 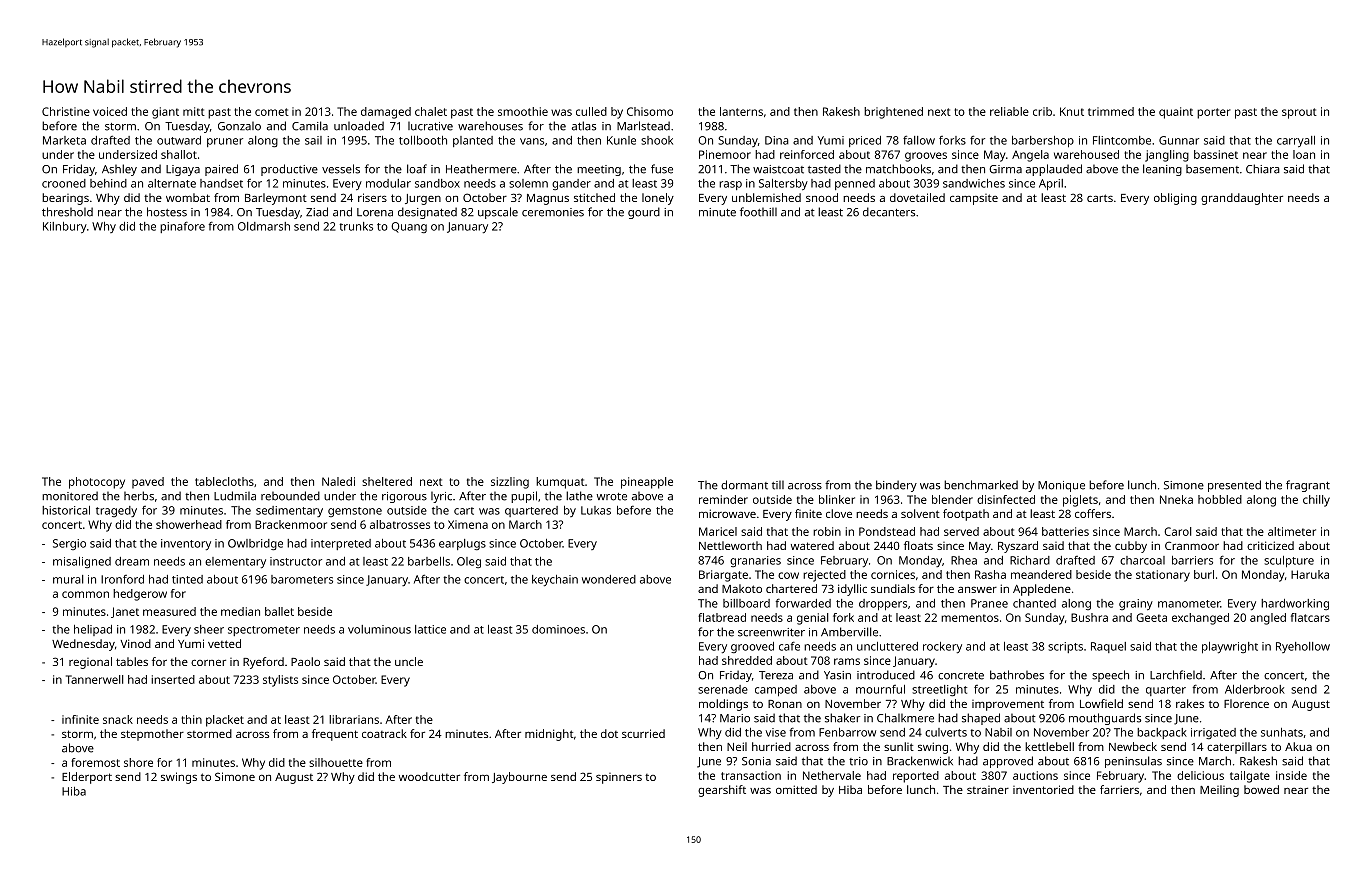 I want to click on damaged, so click(x=386, y=113).
